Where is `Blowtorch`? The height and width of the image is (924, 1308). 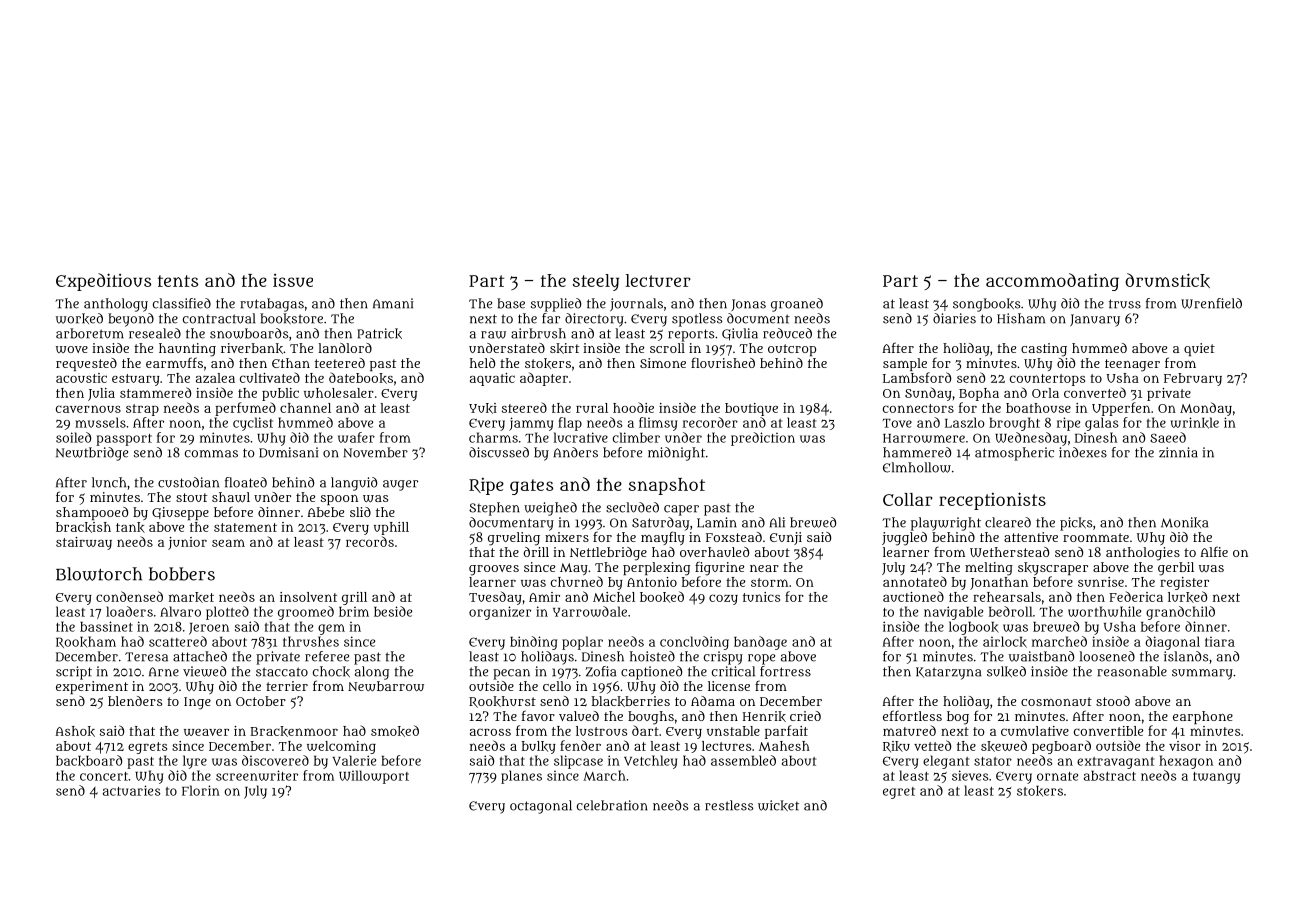
Blowtorch is located at coordinates (99, 574).
